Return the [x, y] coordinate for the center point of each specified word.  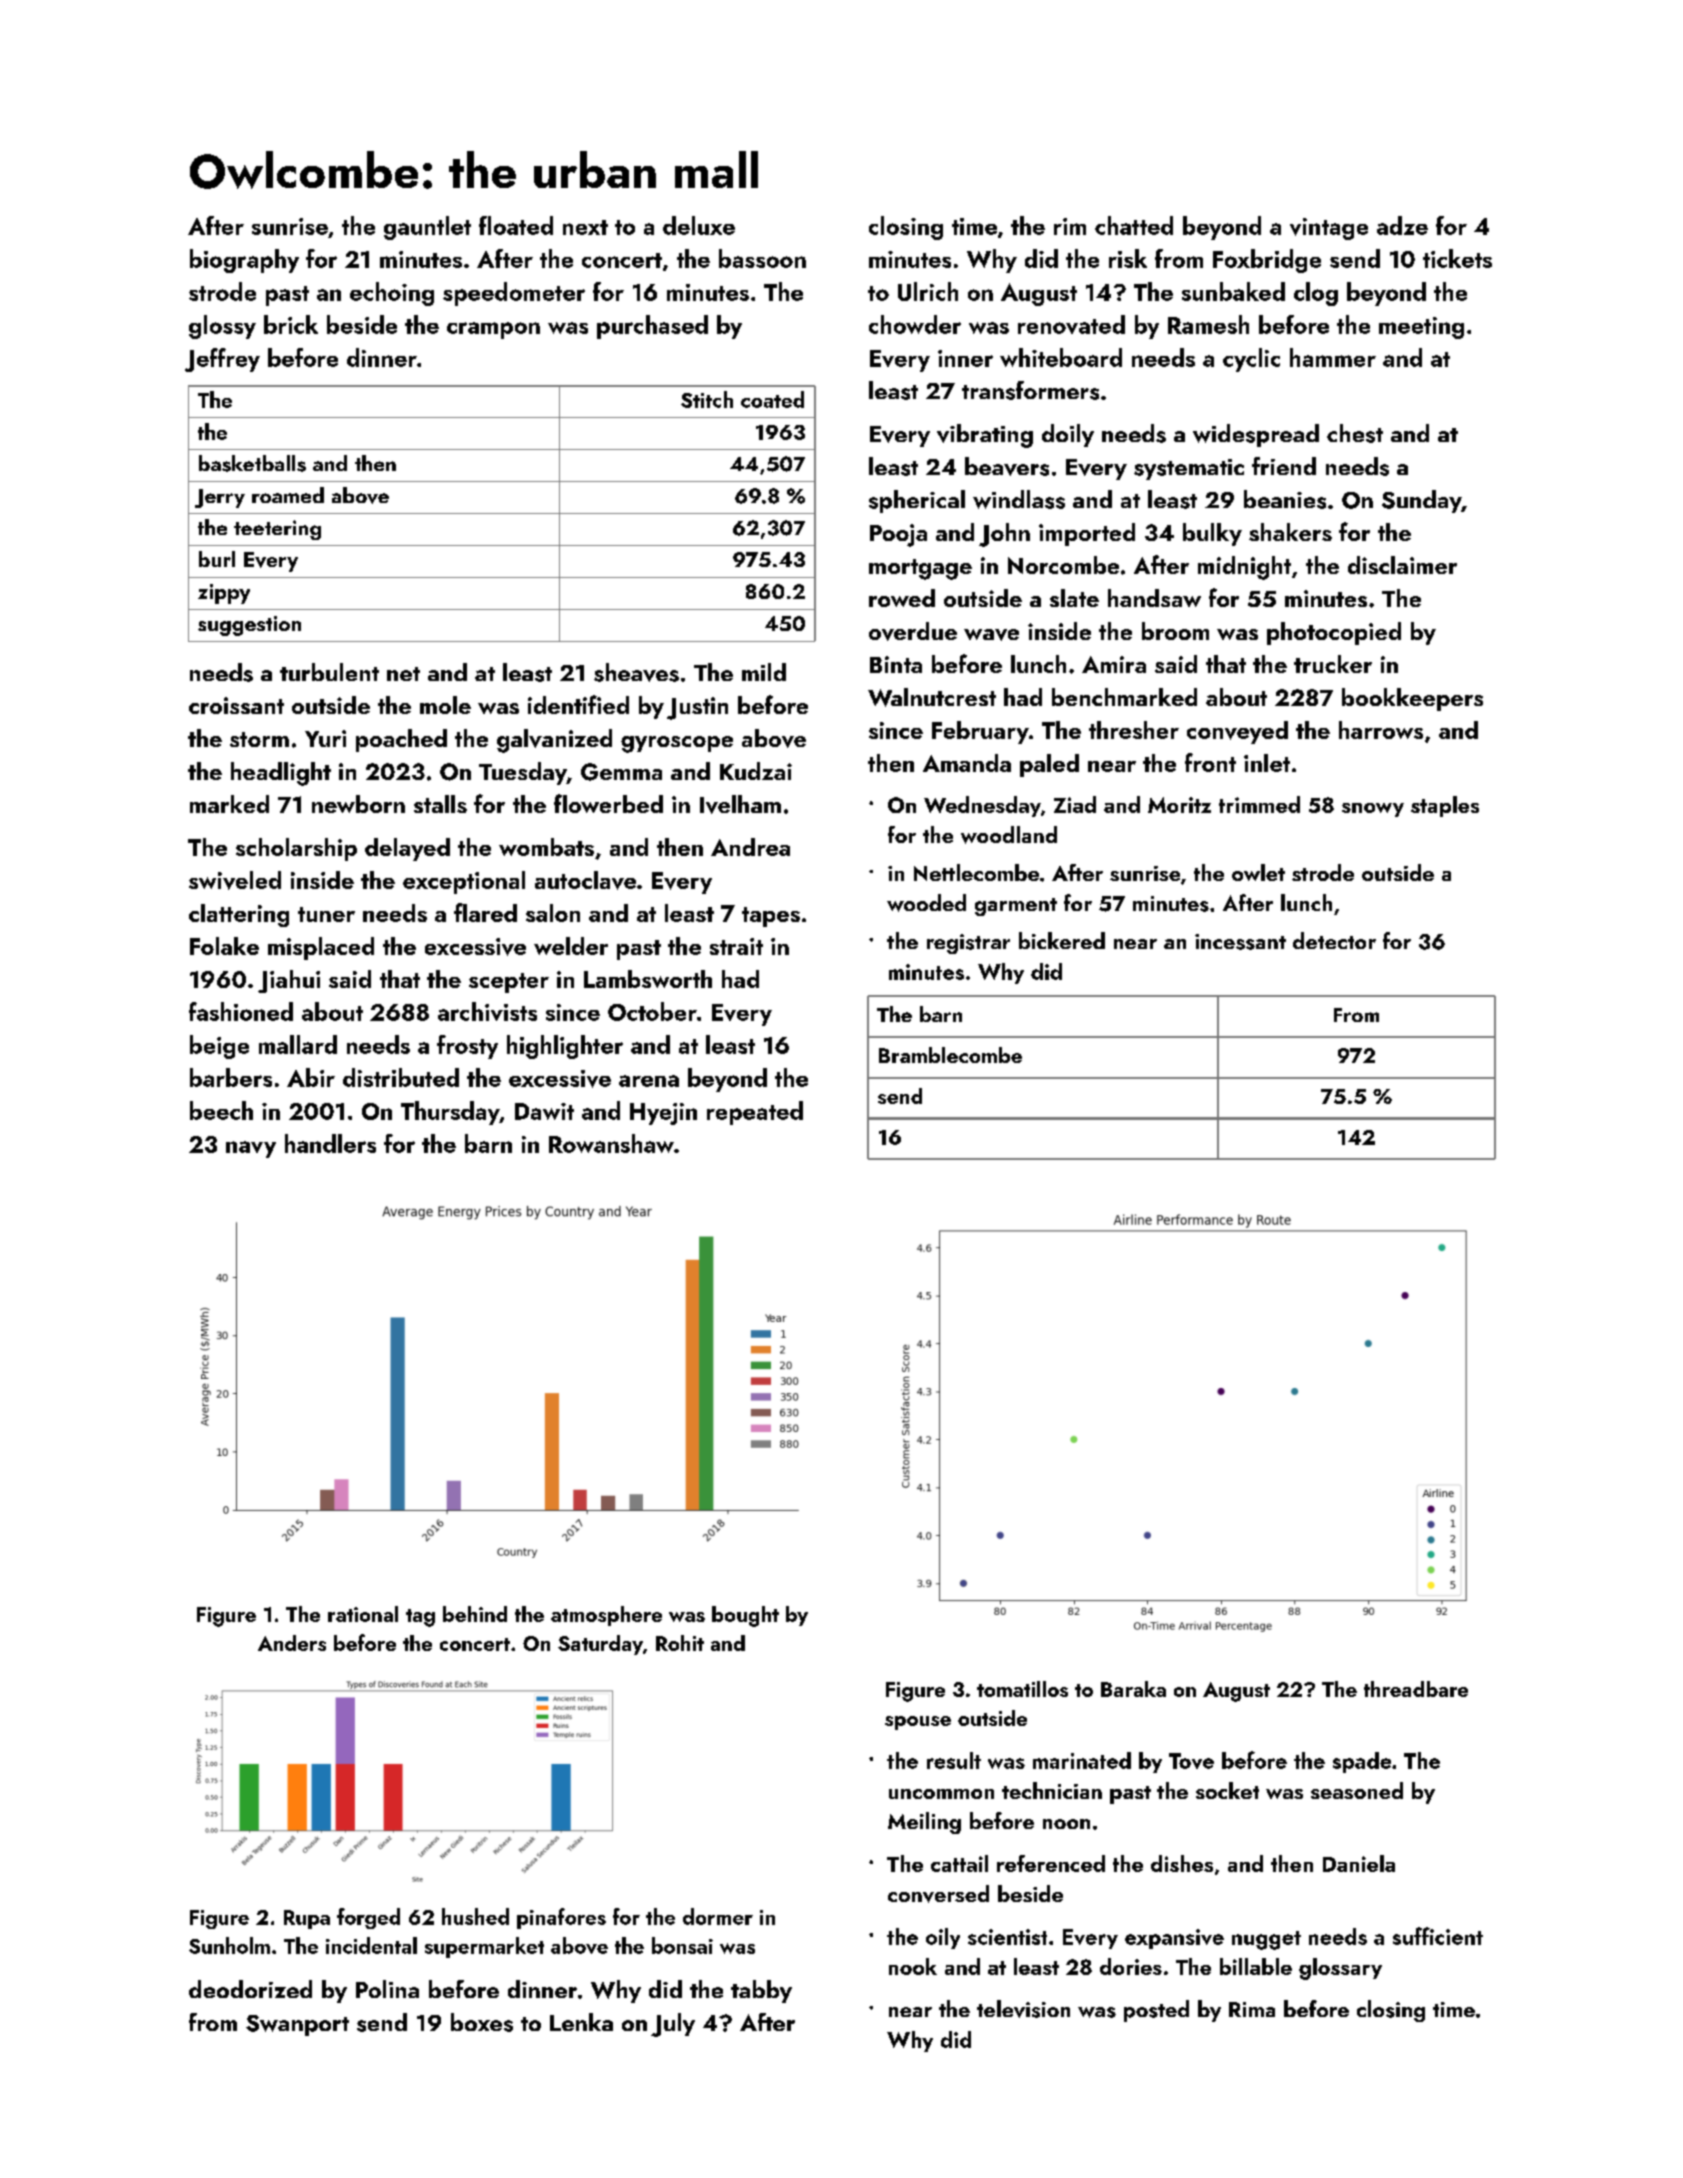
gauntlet [427, 228]
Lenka [581, 2022]
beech [221, 1110]
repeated [755, 1113]
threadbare [1416, 1689]
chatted [1134, 225]
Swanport [297, 2025]
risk [1128, 258]
